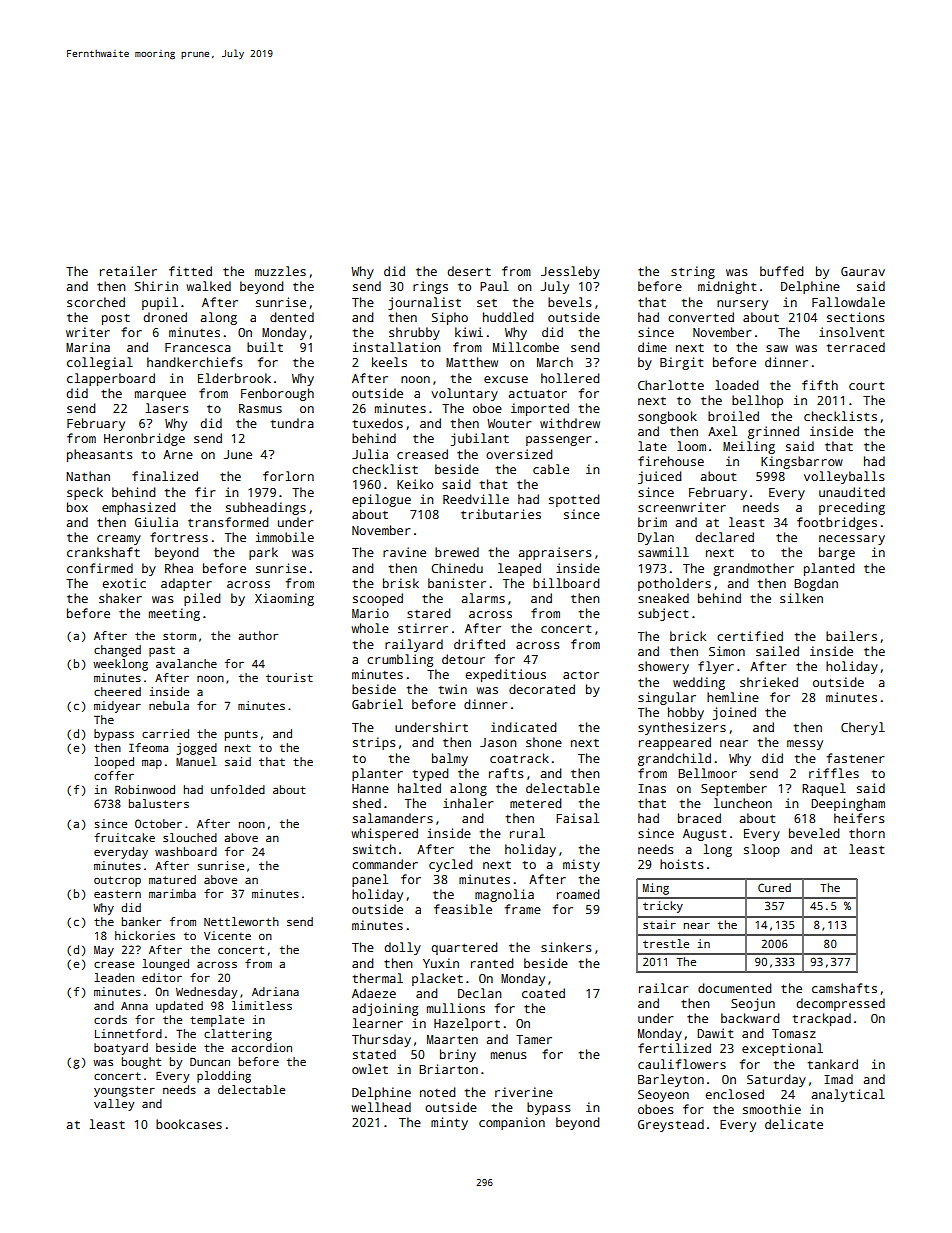 The width and height of the screenshot is (952, 1233). Describe the element at coordinates (241, 921) in the screenshot. I see `Nettleworth` at that location.
